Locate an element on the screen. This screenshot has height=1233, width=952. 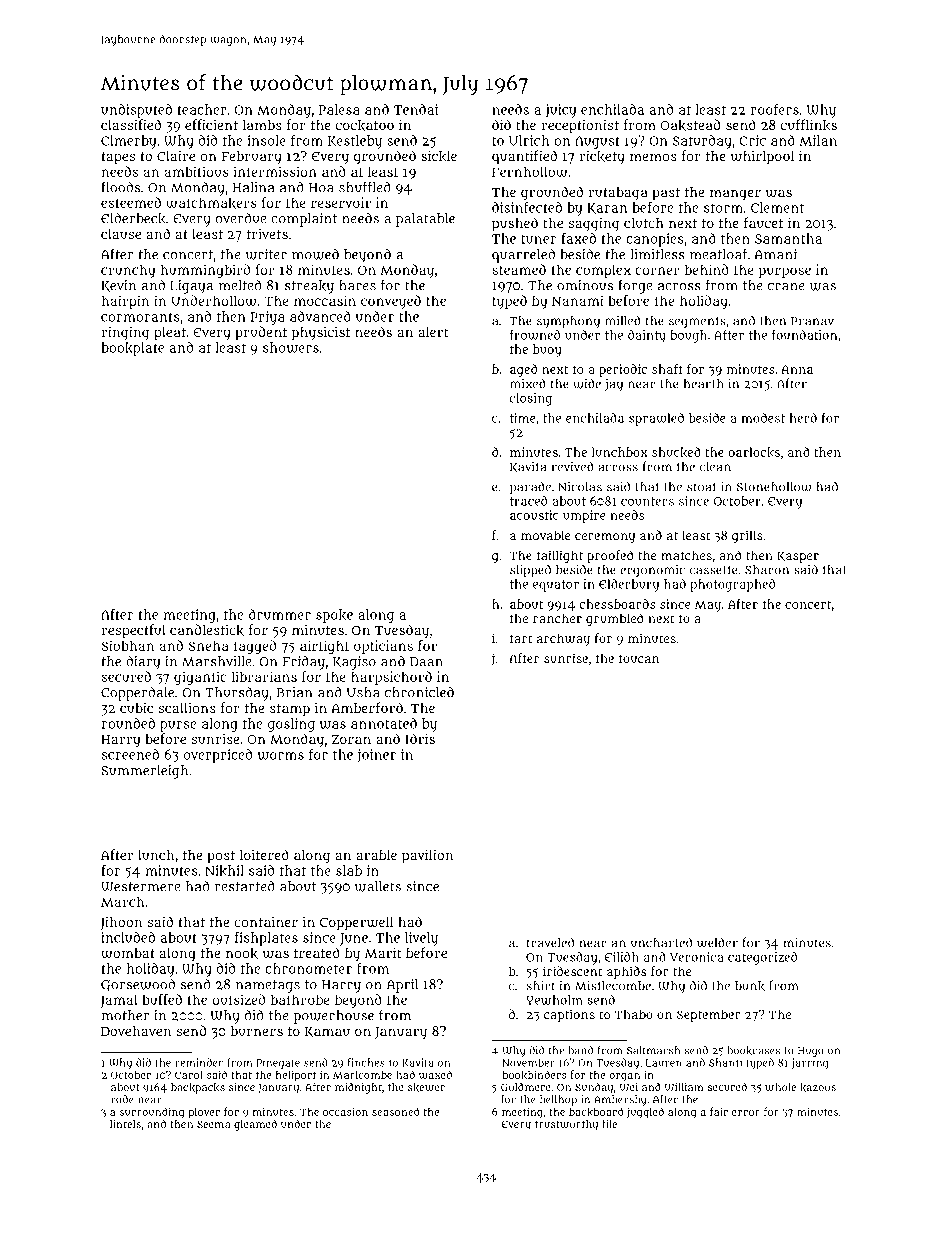
photographed is located at coordinates (732, 585).
